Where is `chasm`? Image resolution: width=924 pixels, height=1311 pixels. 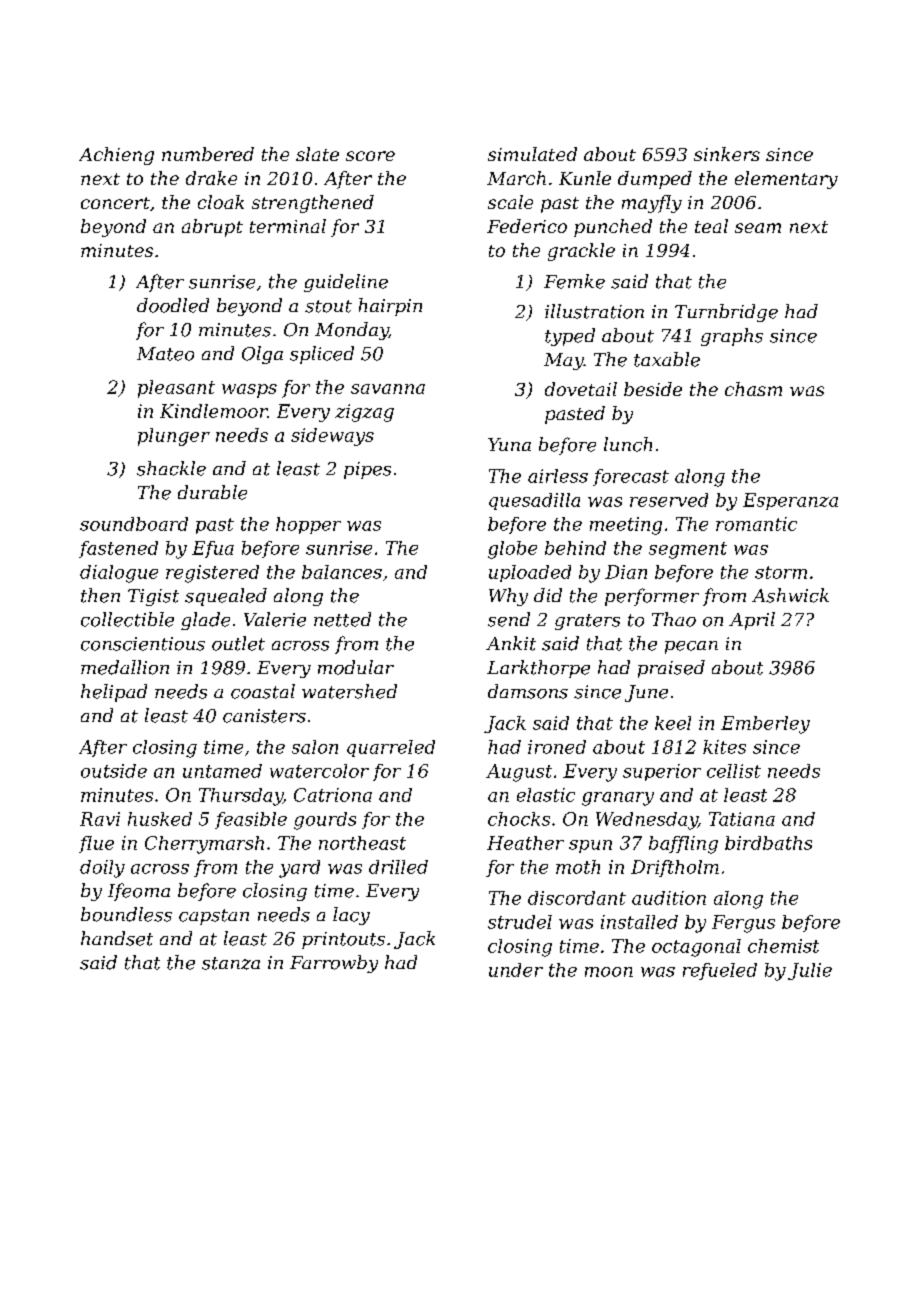 chasm is located at coordinates (753, 389).
